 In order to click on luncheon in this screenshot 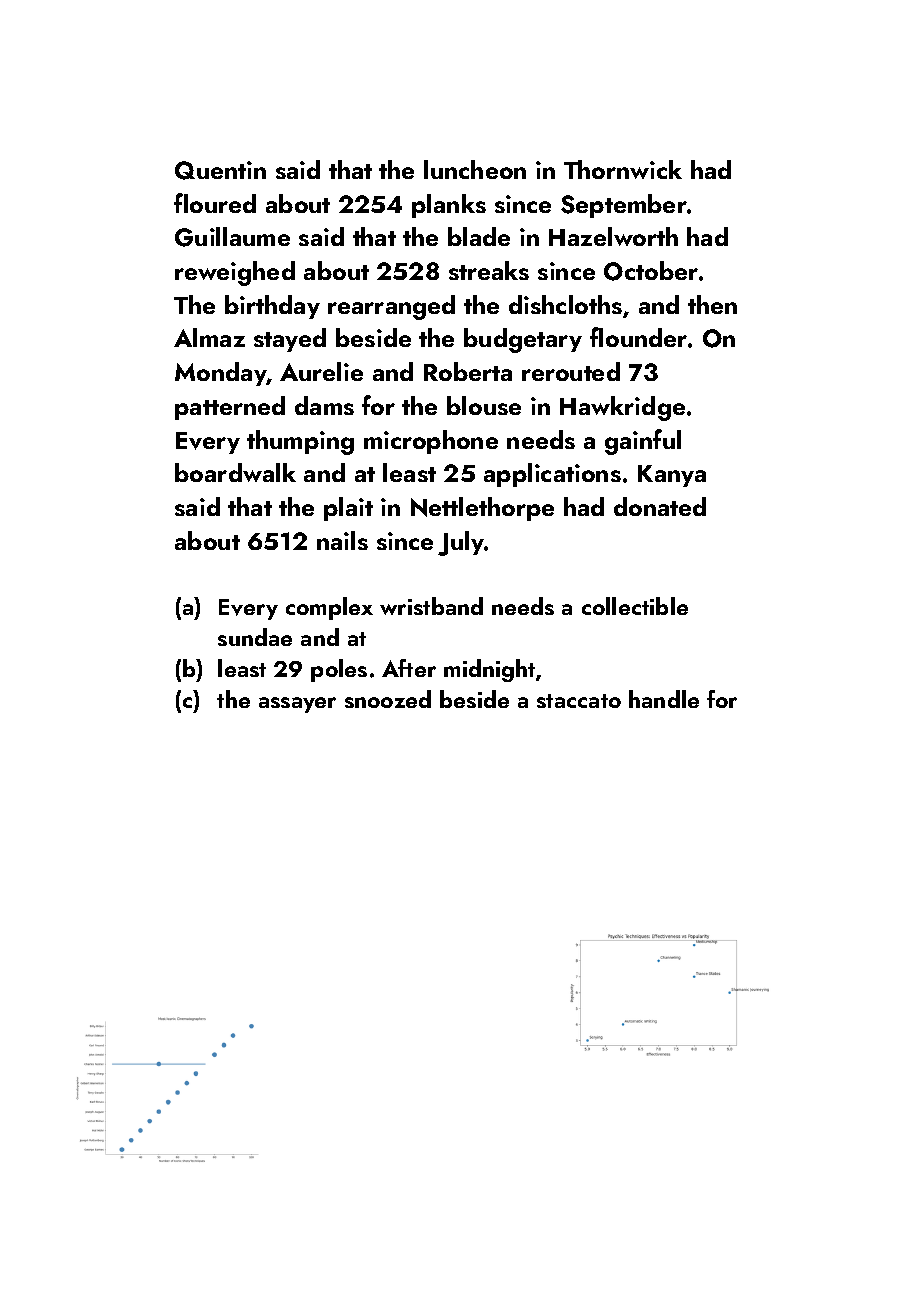, I will do `click(475, 169)`.
